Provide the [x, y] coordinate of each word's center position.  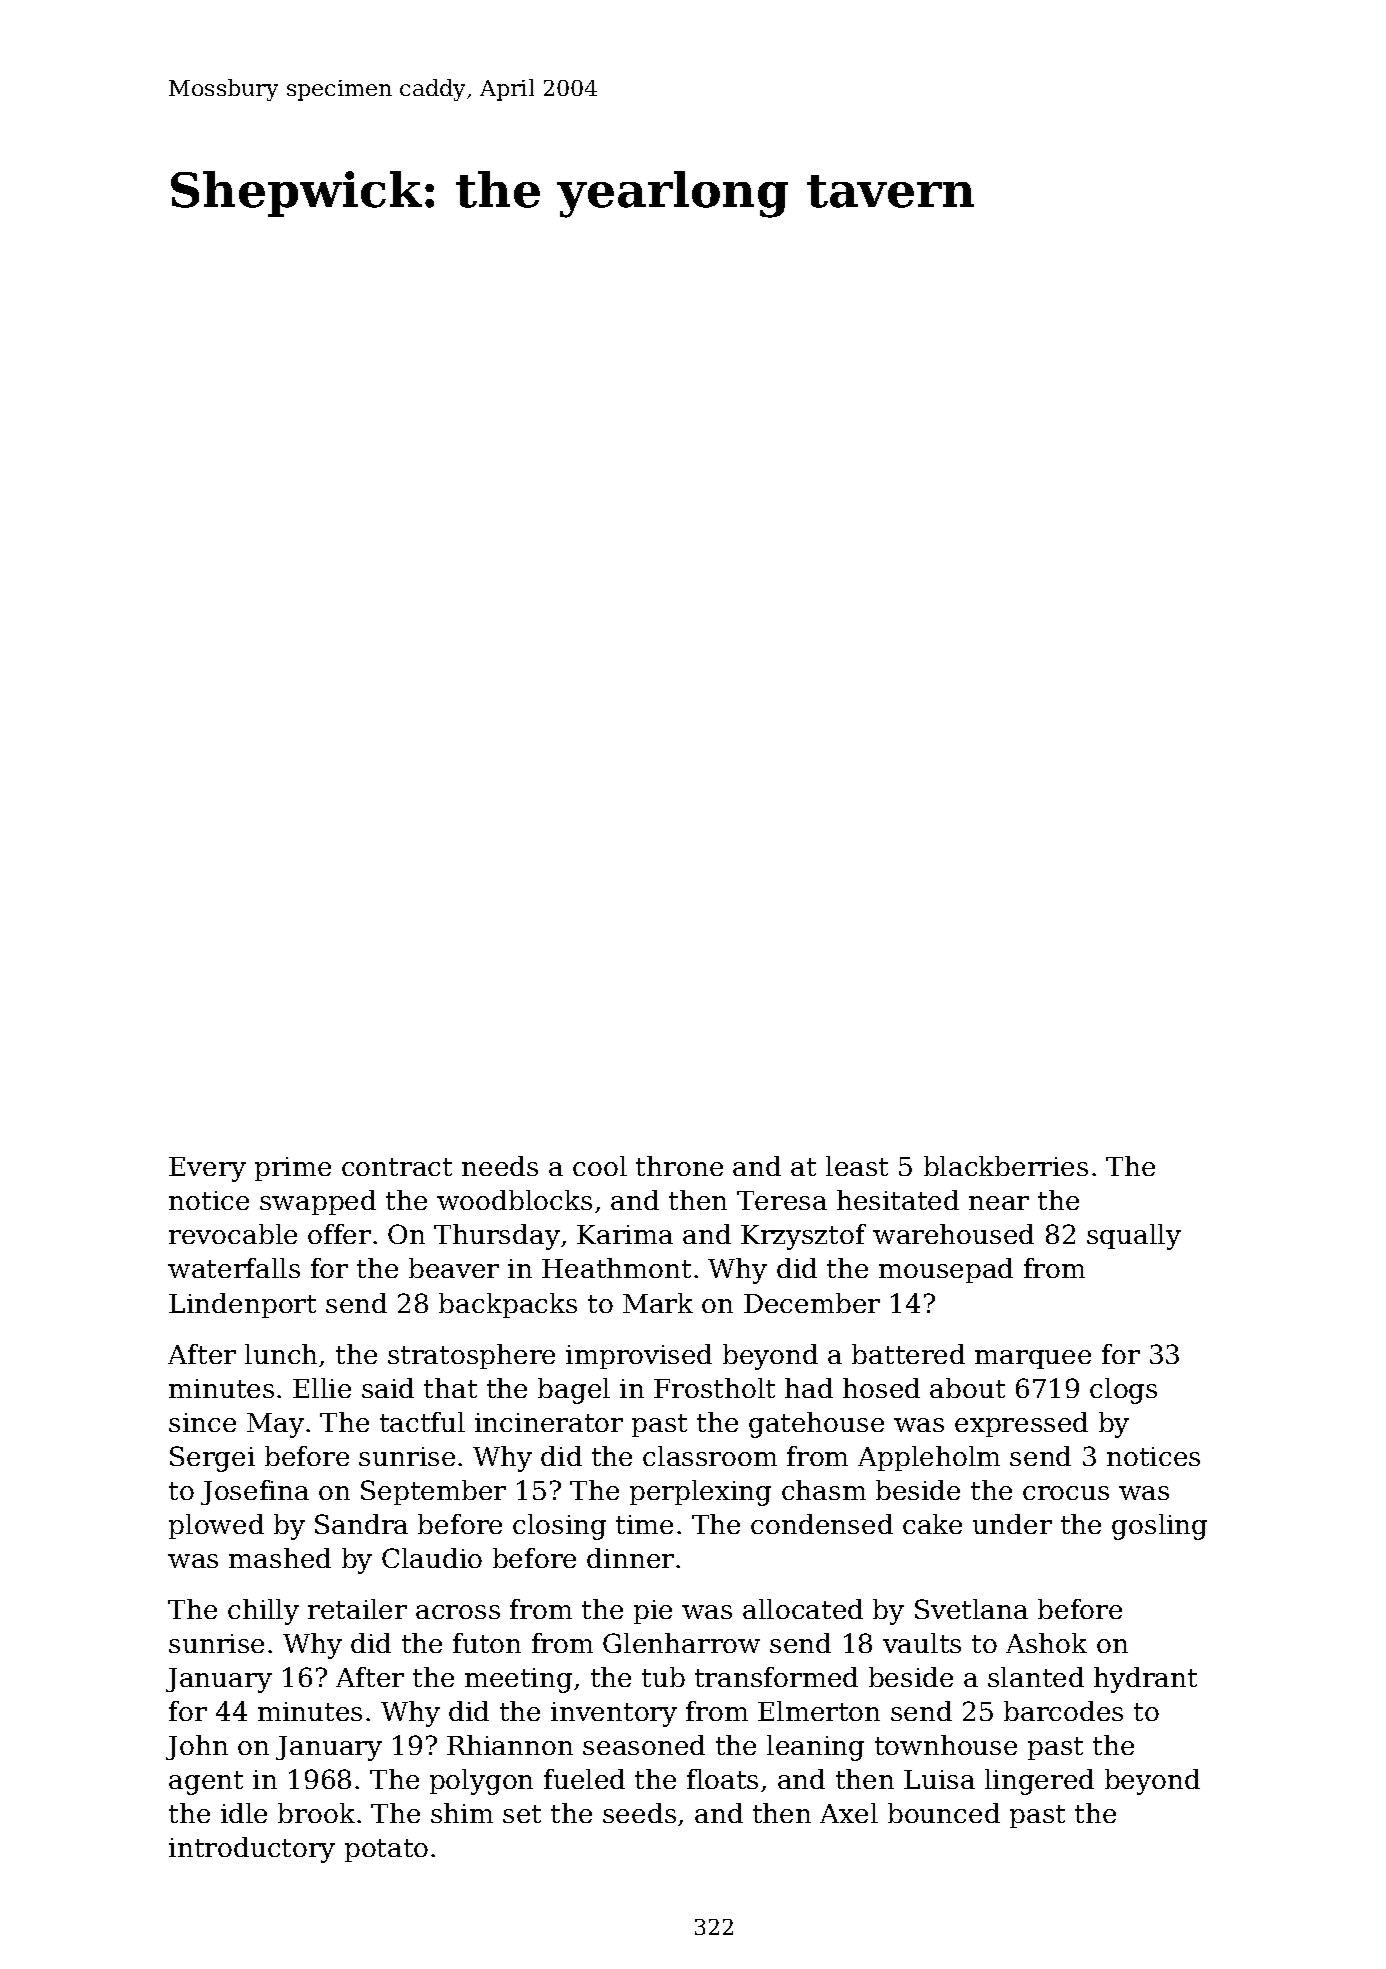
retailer [357, 1609]
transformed [776, 1677]
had [809, 1388]
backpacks [508, 1305]
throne [679, 1166]
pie [653, 1612]
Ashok [1046, 1643]
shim [462, 1813]
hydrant [1145, 1680]
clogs [1123, 1391]
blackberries [1006, 1166]
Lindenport [242, 1305]
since [202, 1422]
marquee [1033, 1359]
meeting [518, 1680]
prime [293, 1169]
